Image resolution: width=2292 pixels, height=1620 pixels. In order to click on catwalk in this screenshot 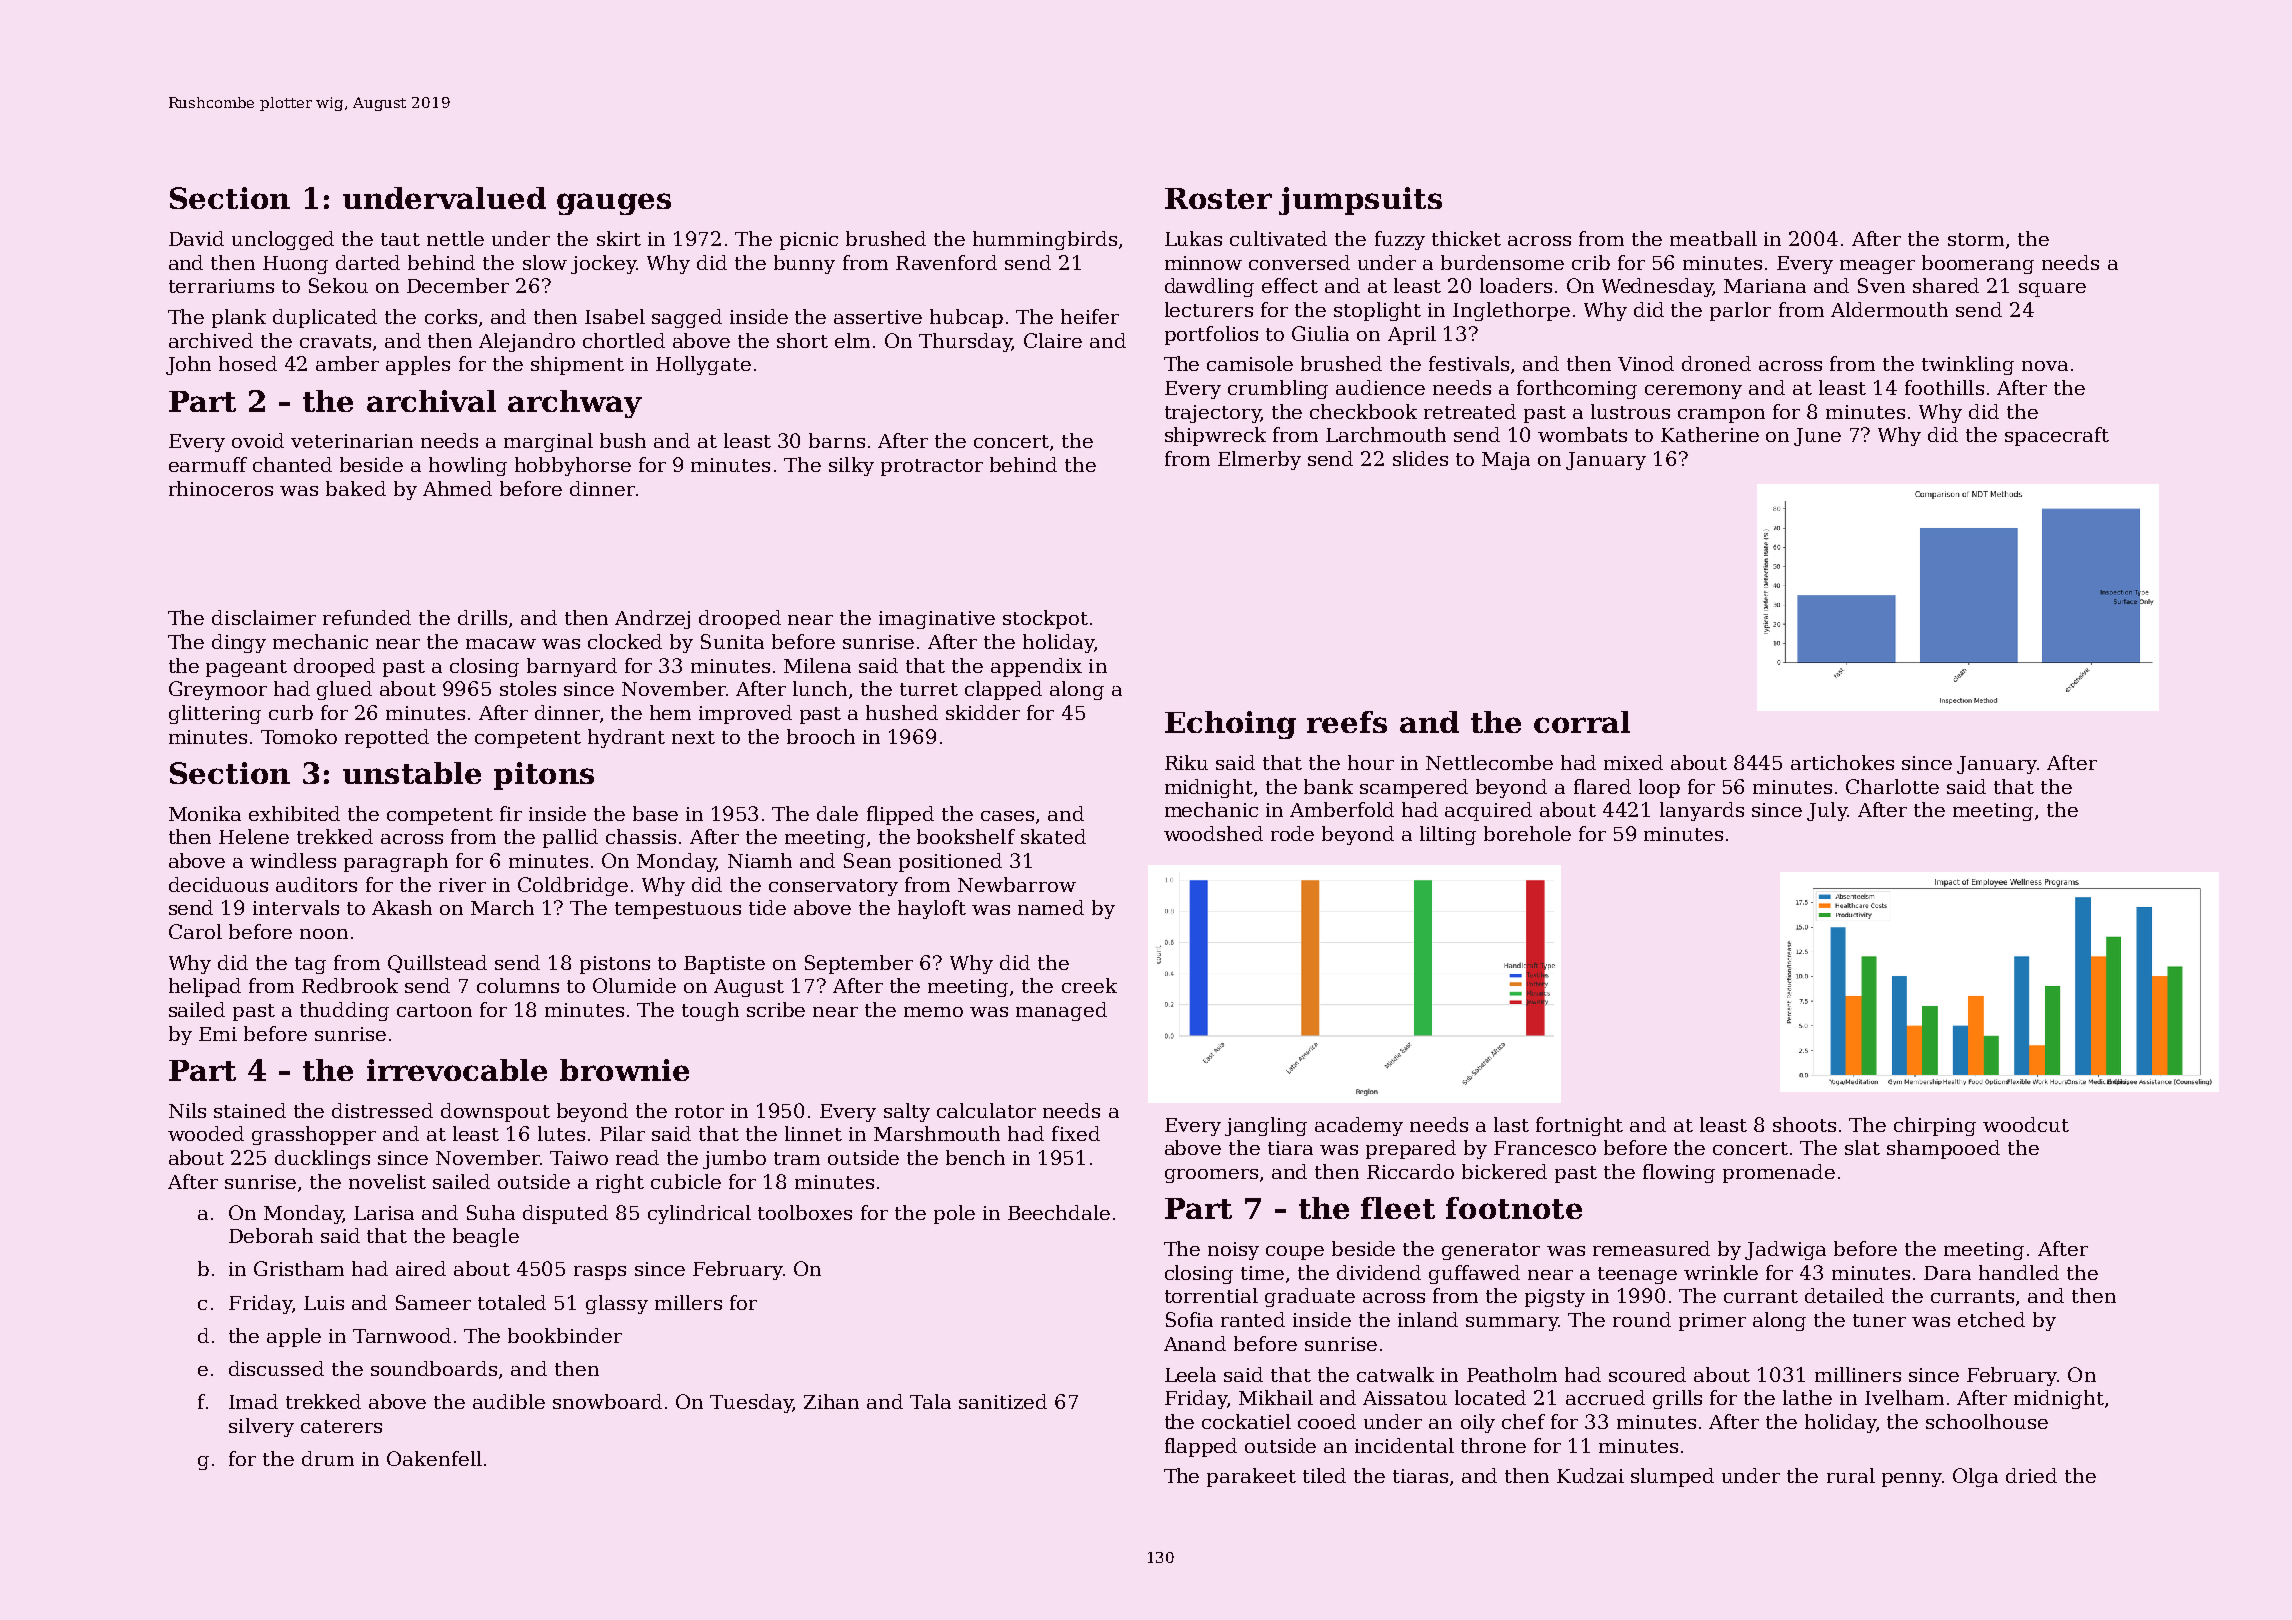, I will do `click(1395, 1374)`.
